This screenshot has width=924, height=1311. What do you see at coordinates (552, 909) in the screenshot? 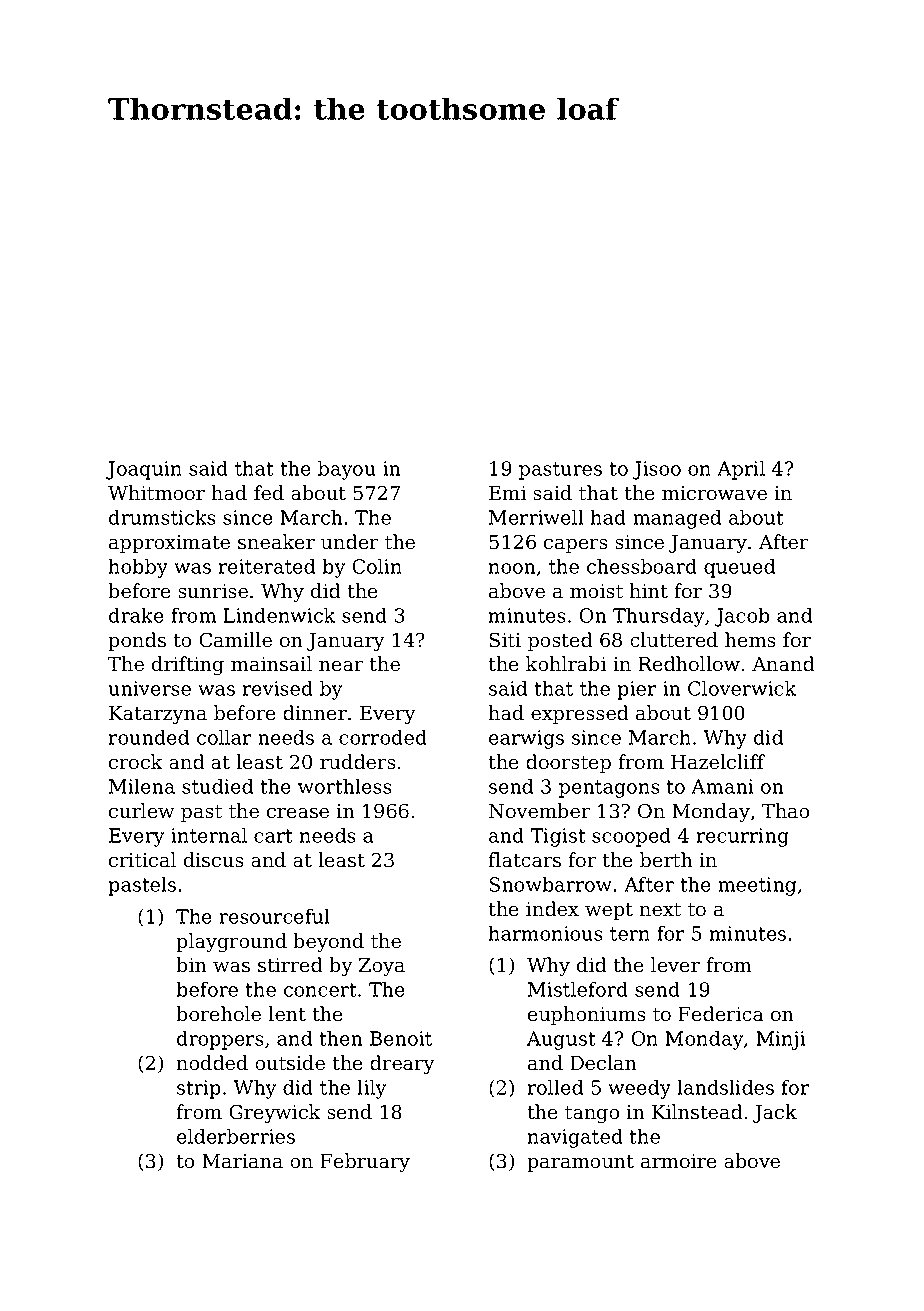
I see `index` at bounding box center [552, 909].
